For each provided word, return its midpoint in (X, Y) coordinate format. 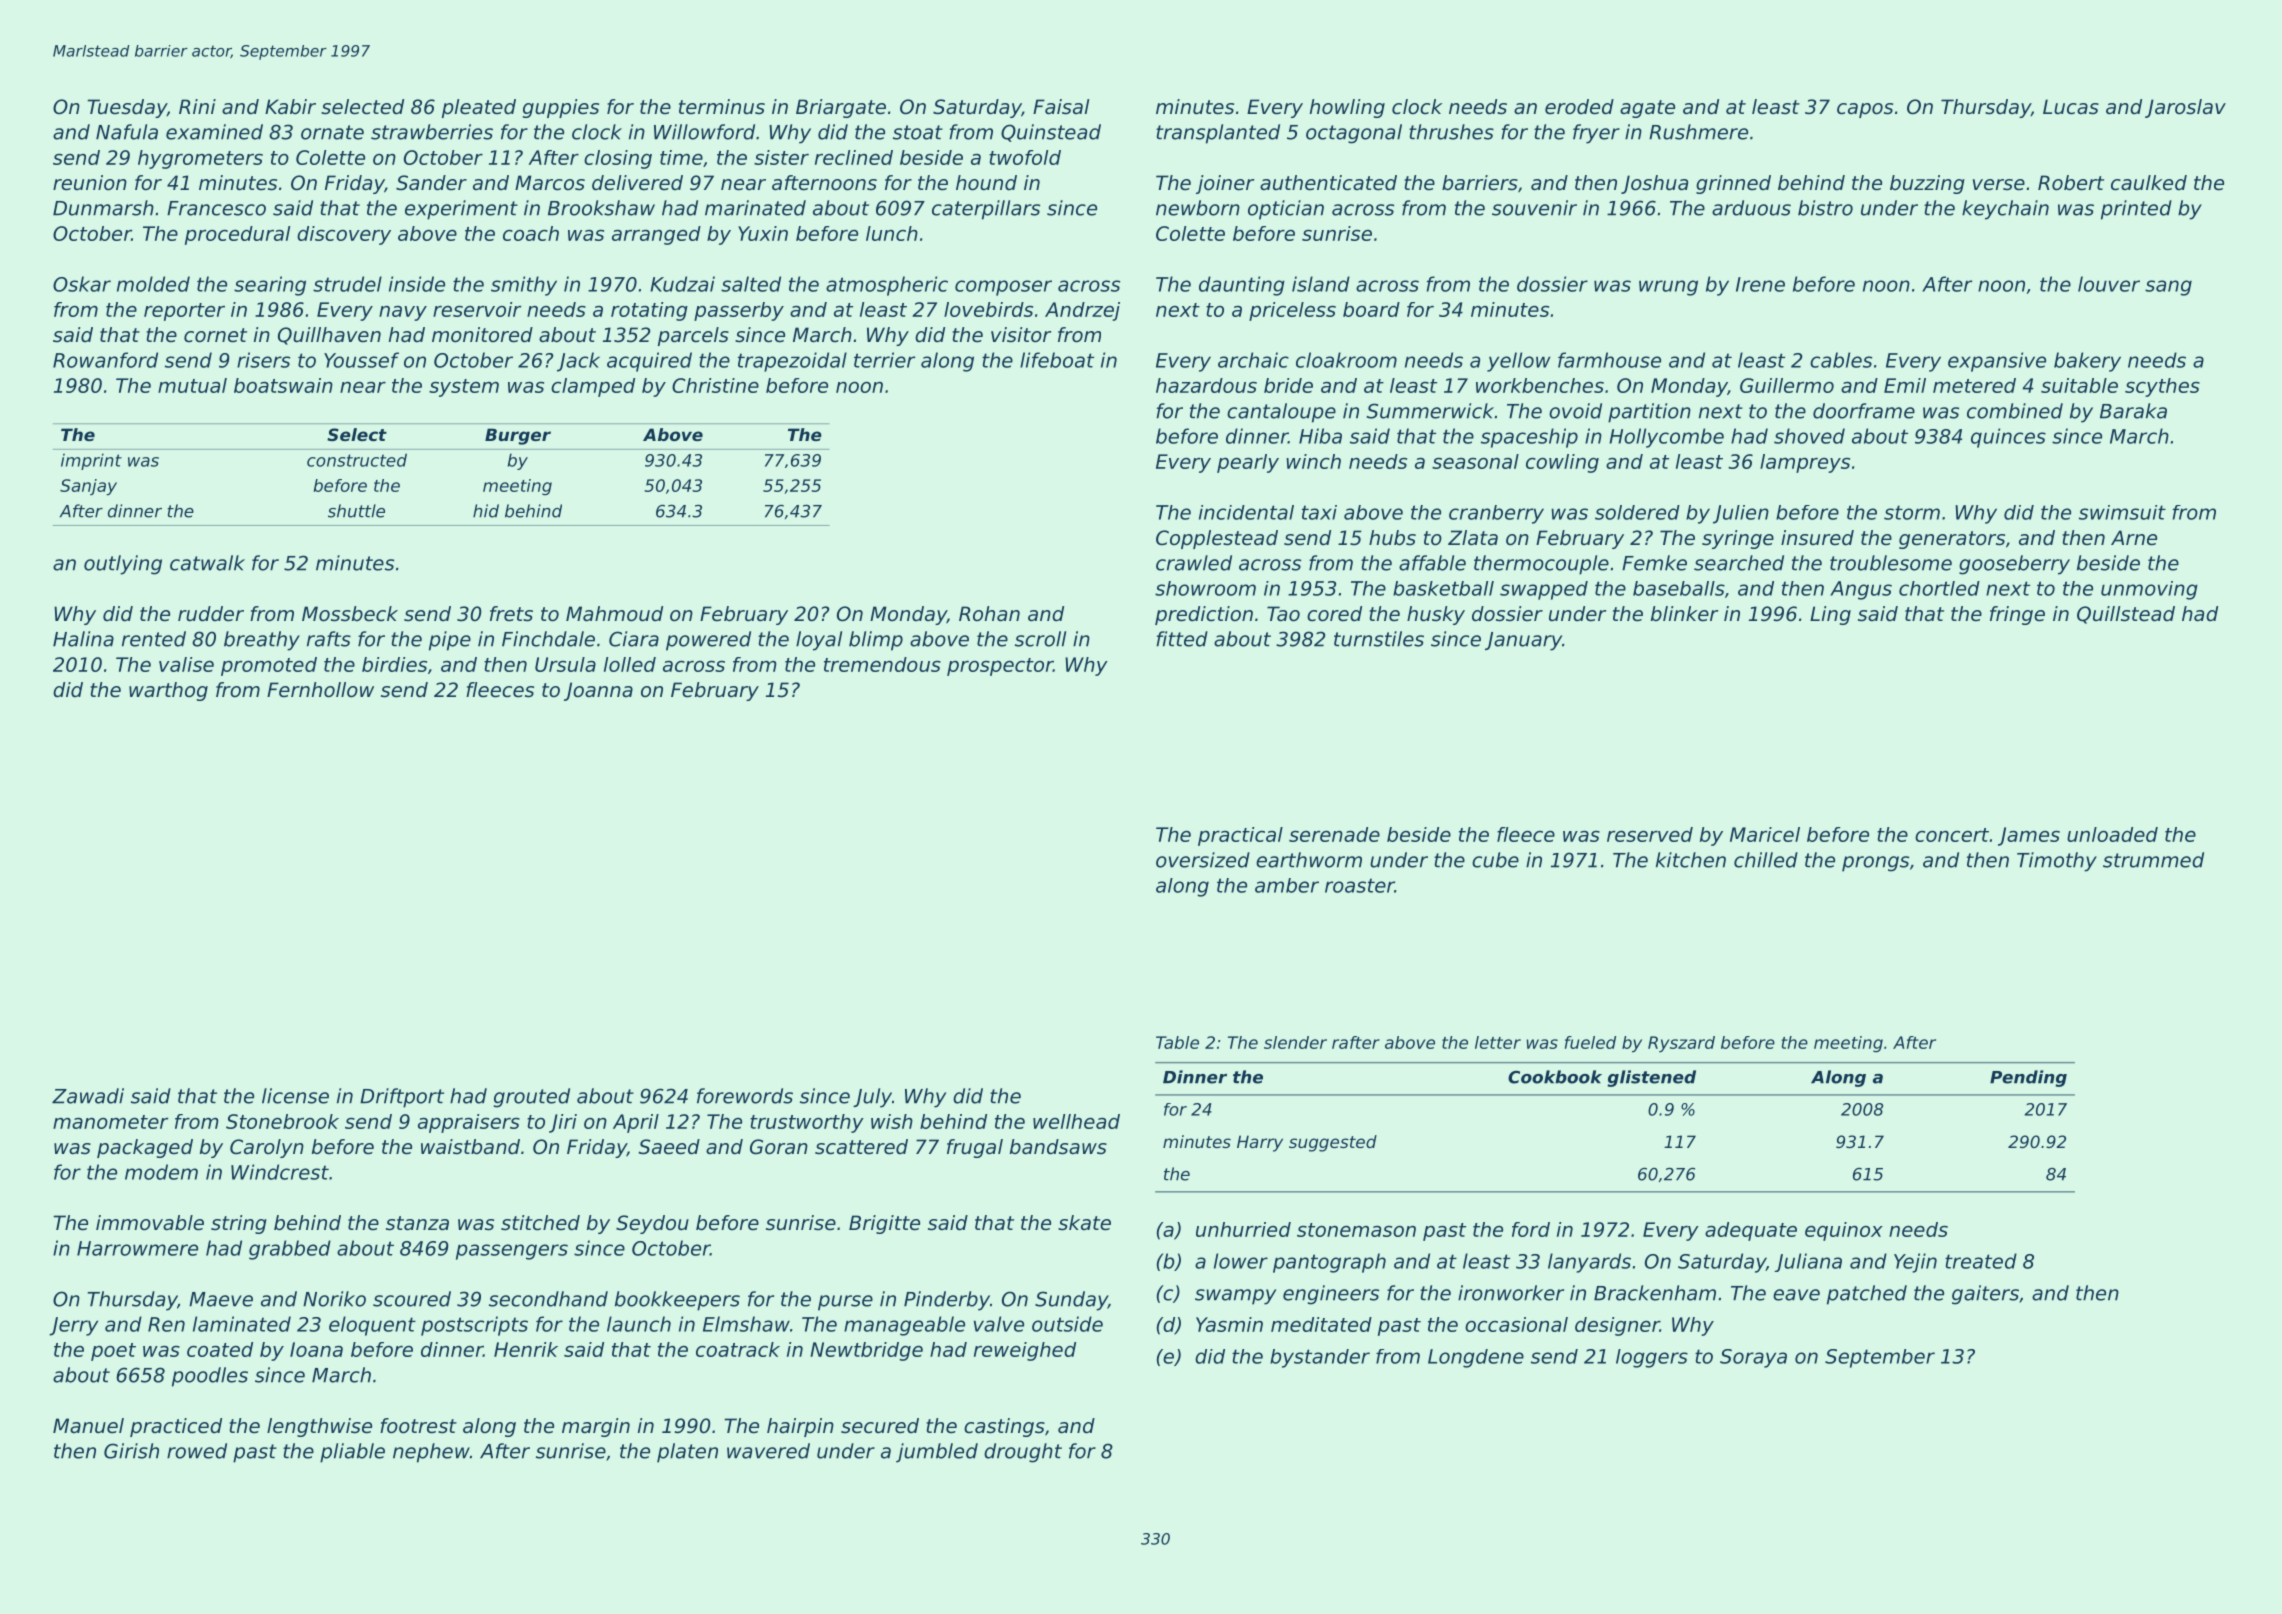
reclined (854, 157)
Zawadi (88, 1096)
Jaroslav (2185, 108)
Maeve (221, 1299)
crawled (1194, 563)
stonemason (1356, 1230)
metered (1974, 385)
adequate (1751, 1231)
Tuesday (127, 108)
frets (511, 614)
